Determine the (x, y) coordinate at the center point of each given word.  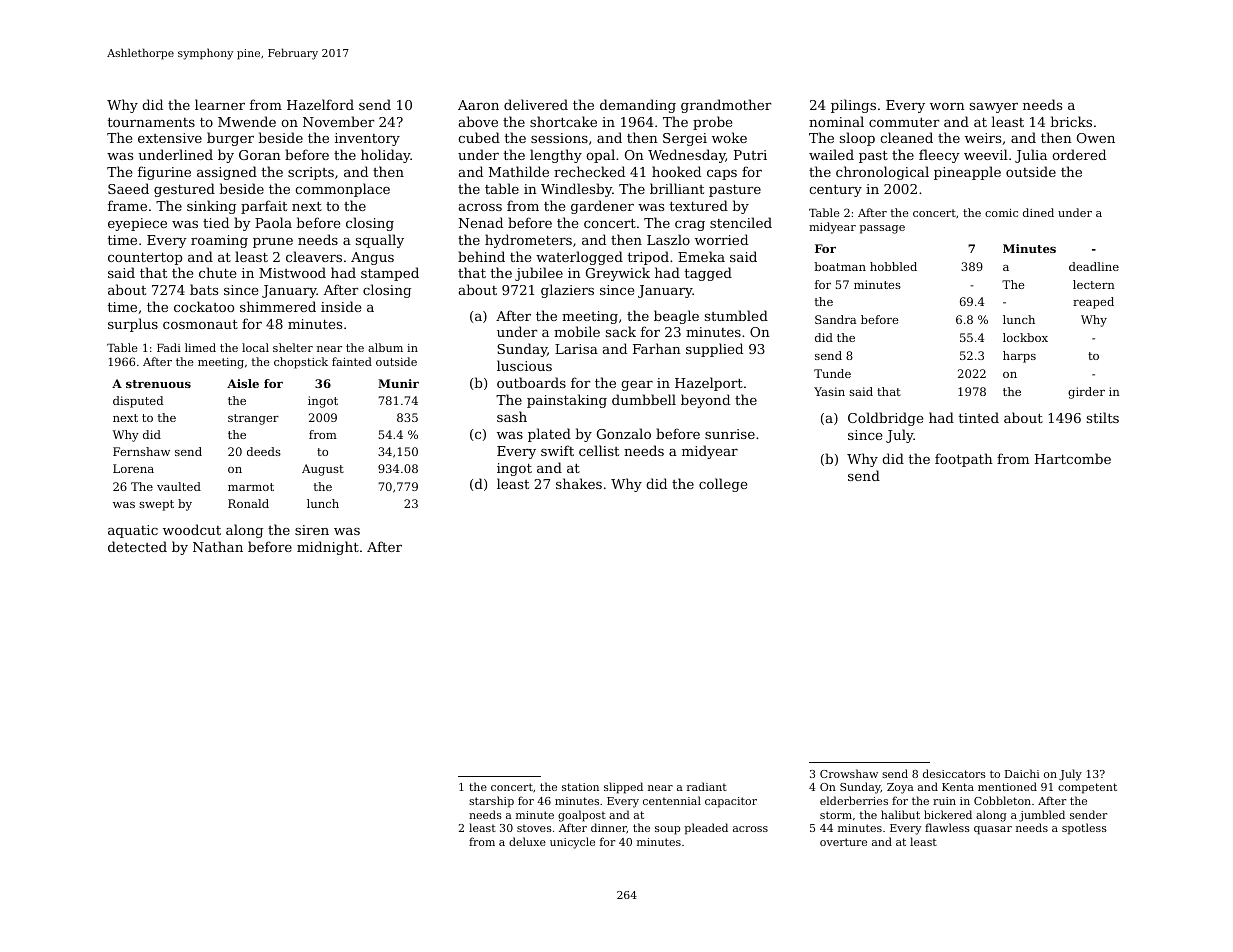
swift (557, 450)
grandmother (726, 106)
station (580, 787)
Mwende (247, 121)
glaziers (567, 291)
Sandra (835, 319)
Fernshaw (141, 451)
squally (380, 241)
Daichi (1022, 773)
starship (491, 802)
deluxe (527, 841)
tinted (979, 417)
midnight (328, 548)
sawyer (994, 108)
